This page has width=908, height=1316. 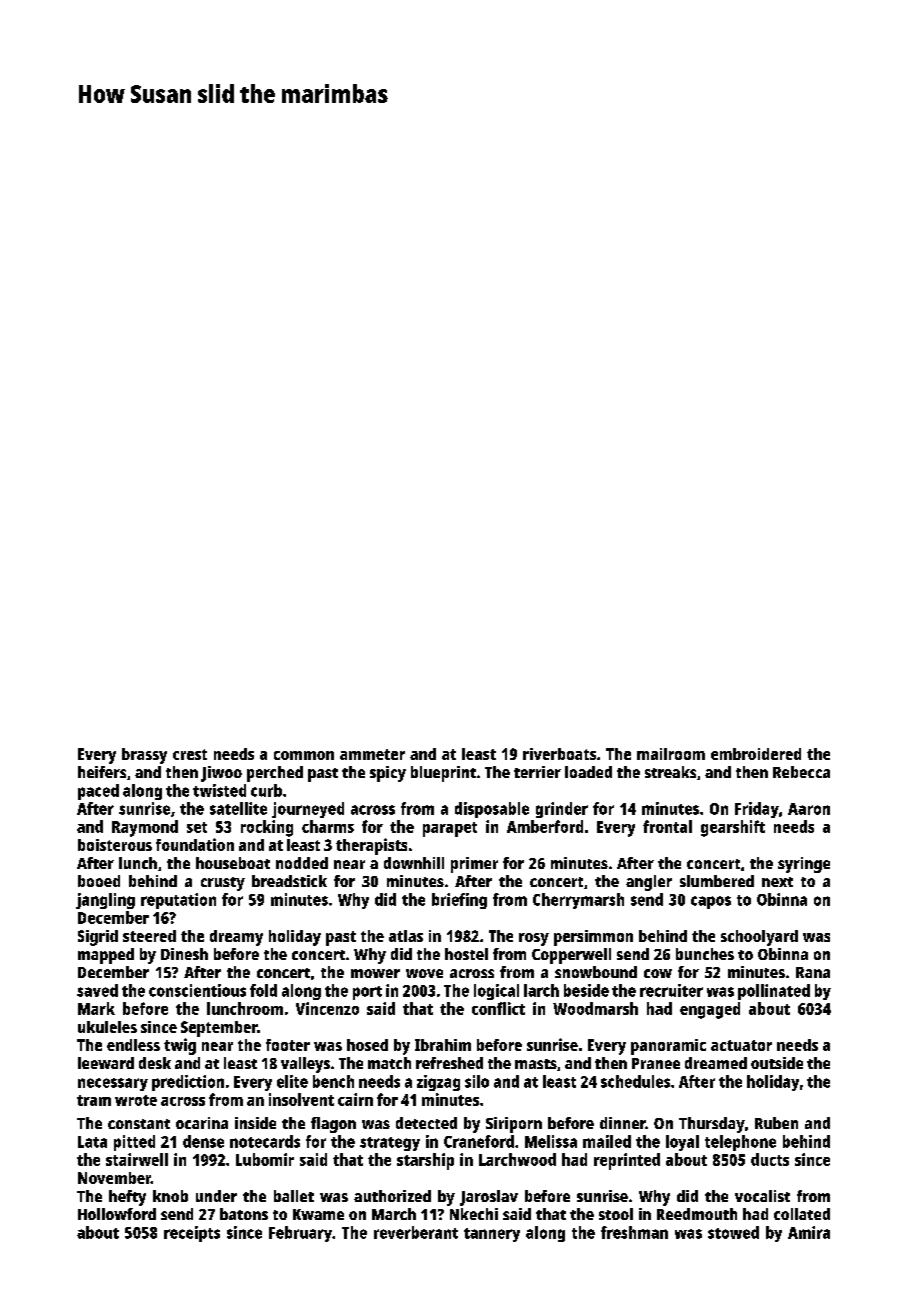 I want to click on Jaroslav, so click(x=489, y=1198).
